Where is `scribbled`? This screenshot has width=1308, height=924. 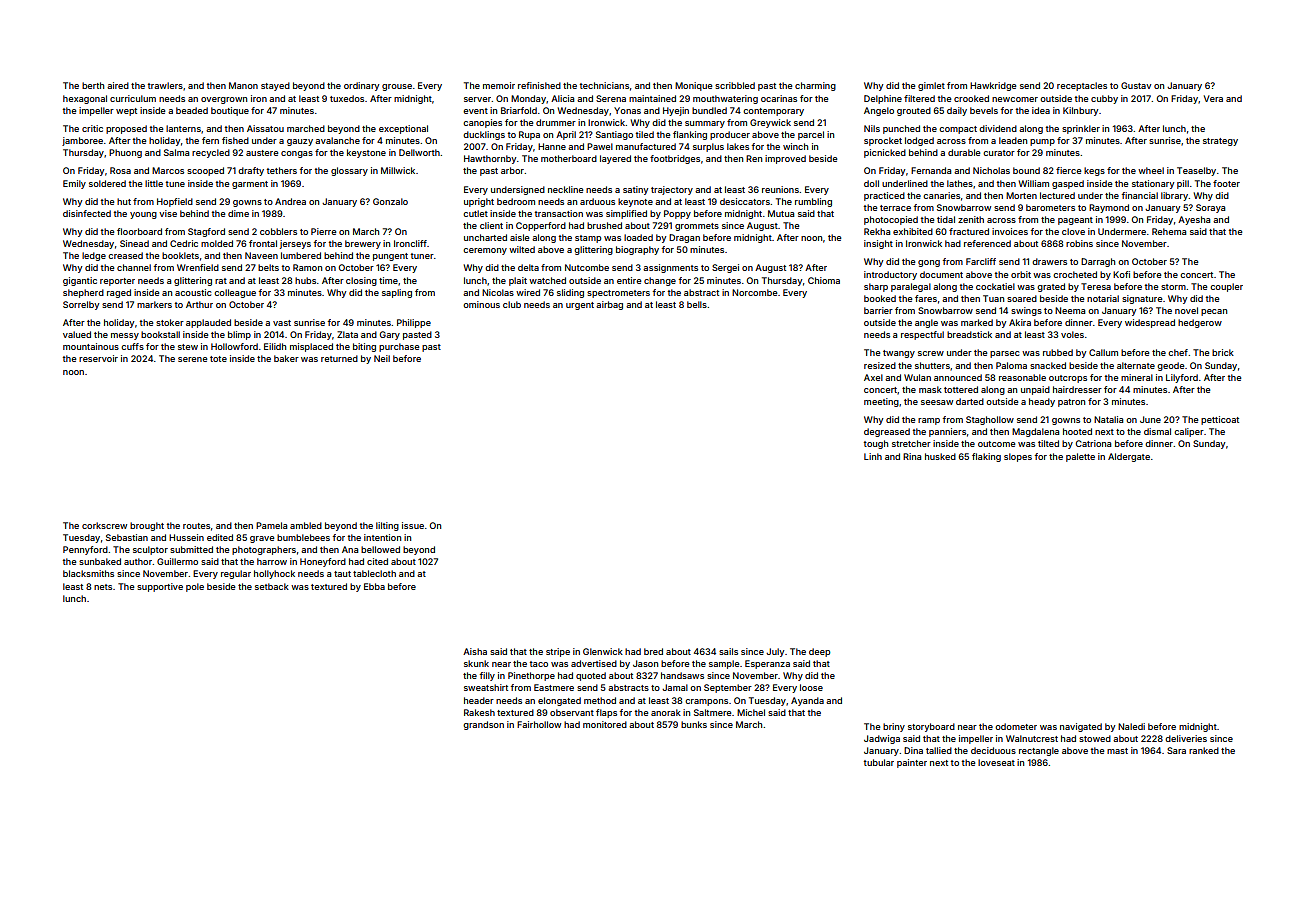 scribbled is located at coordinates (735, 85).
